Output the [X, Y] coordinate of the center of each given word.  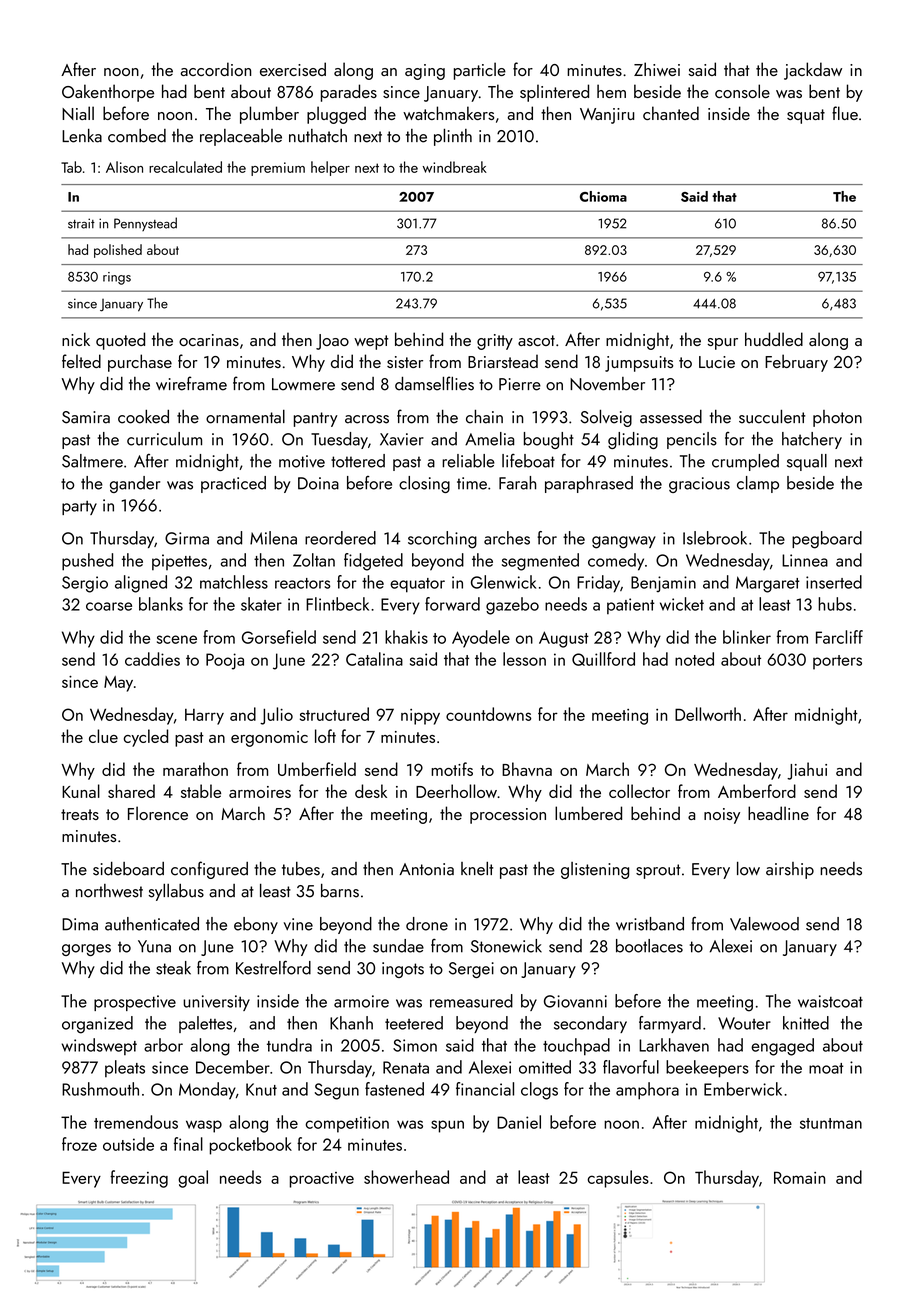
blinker [747, 637]
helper [330, 168]
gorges [86, 950]
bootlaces [649, 946]
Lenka [82, 136]
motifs [452, 769]
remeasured [471, 1001]
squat [806, 116]
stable [201, 791]
